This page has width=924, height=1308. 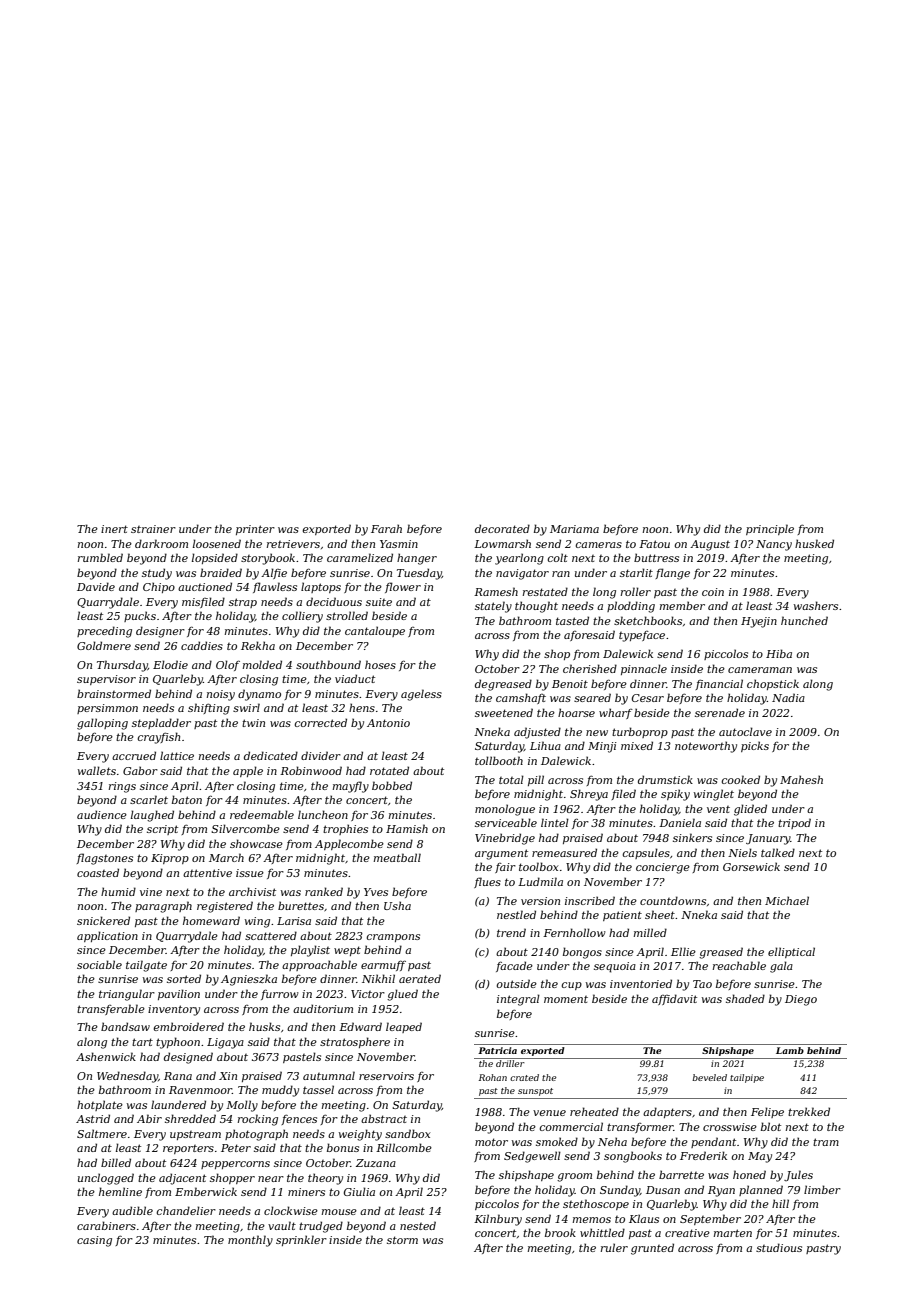 I want to click on camshaft, so click(x=521, y=698).
